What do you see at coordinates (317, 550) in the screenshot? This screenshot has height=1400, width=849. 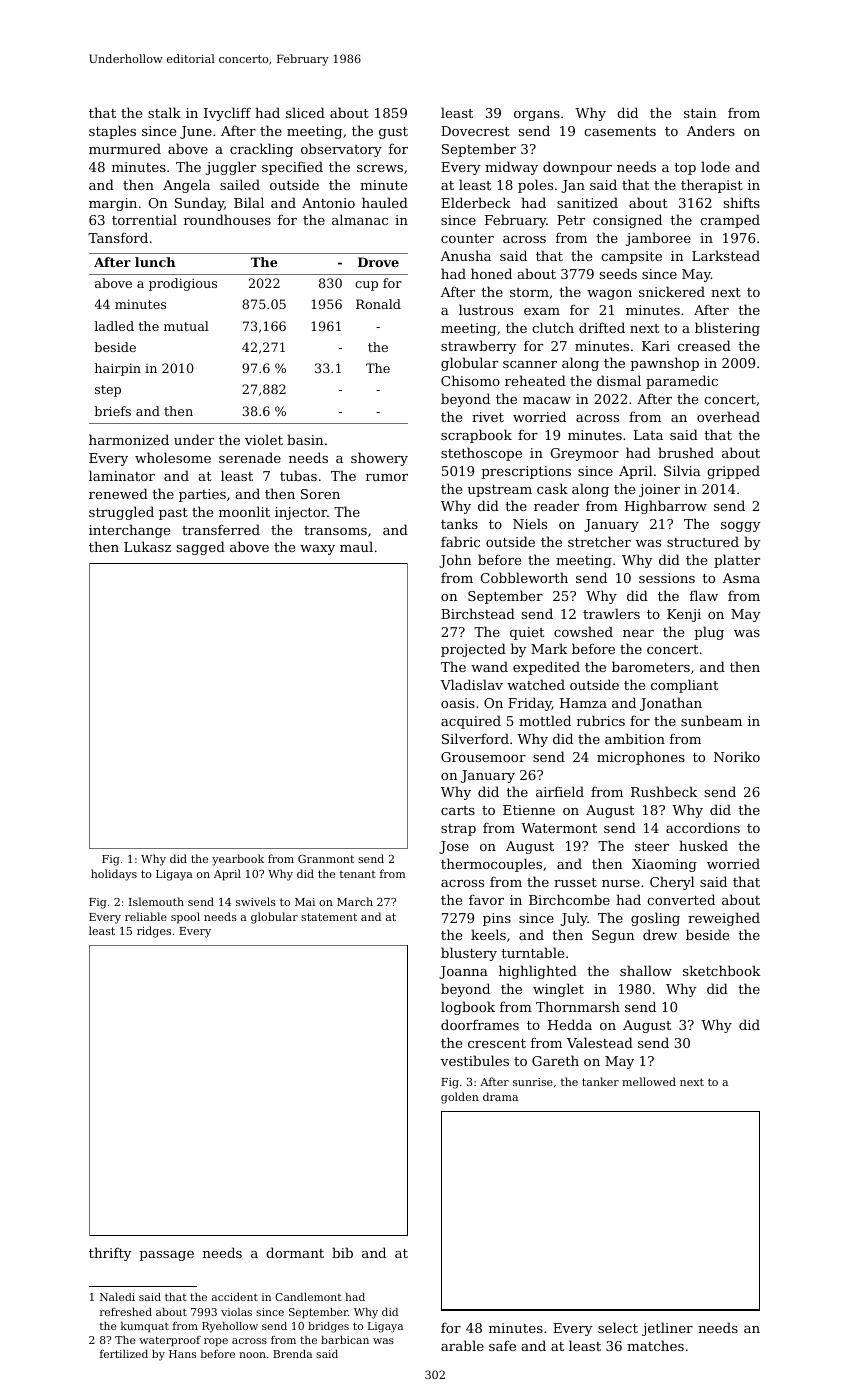 I see `waxy` at bounding box center [317, 550].
